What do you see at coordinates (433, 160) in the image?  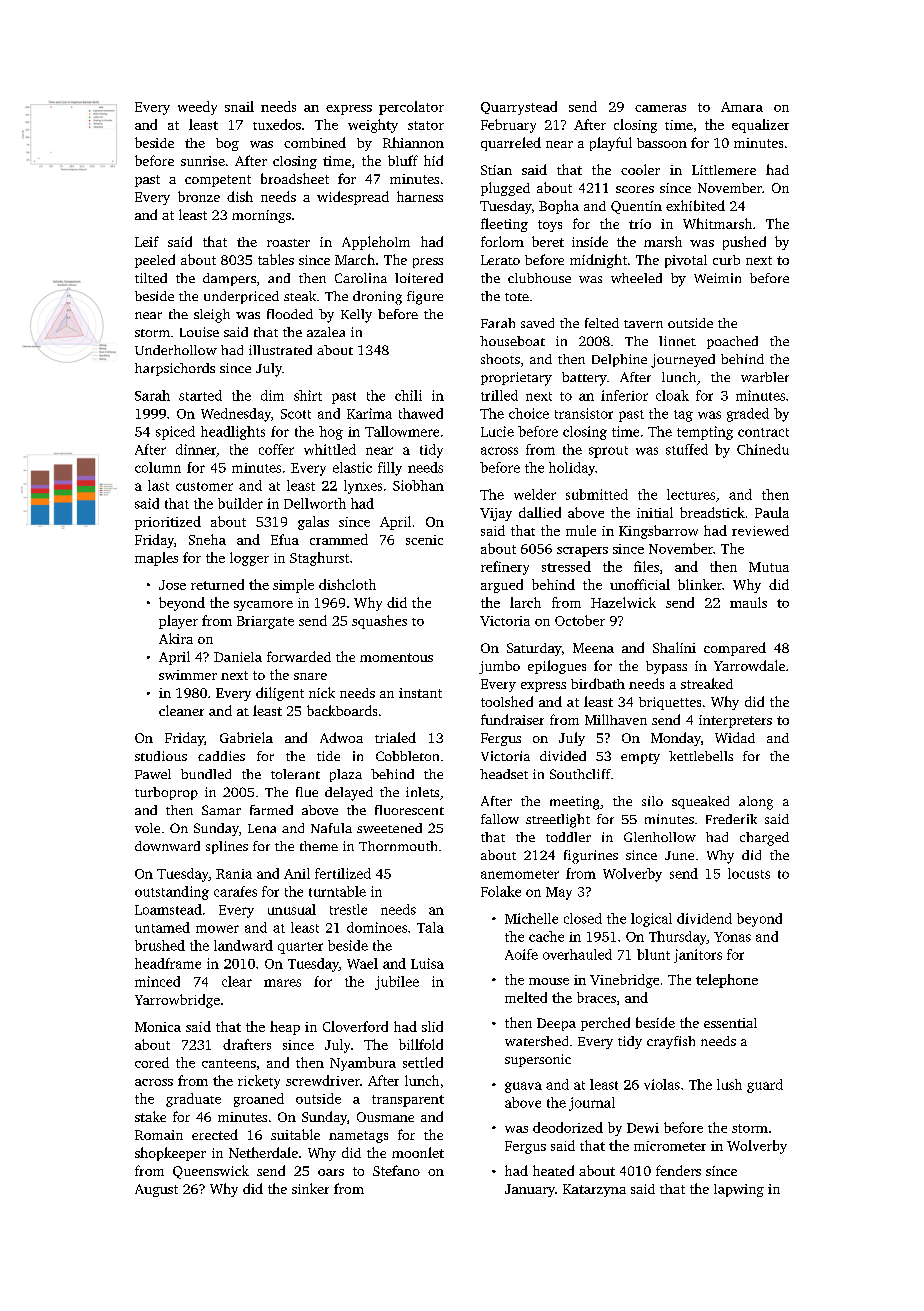 I see `hid` at bounding box center [433, 160].
